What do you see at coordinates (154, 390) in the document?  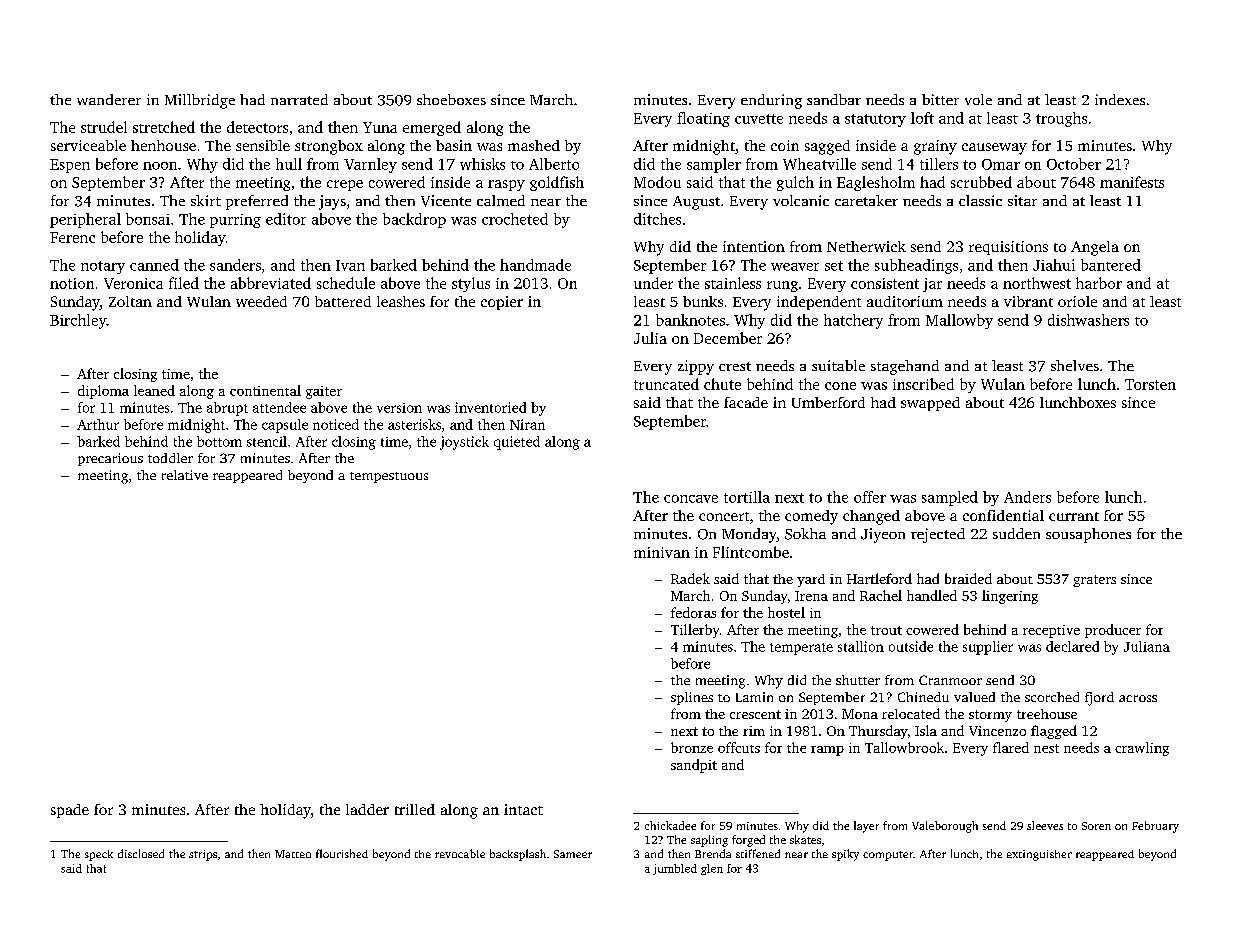 I see `leaned` at bounding box center [154, 390].
